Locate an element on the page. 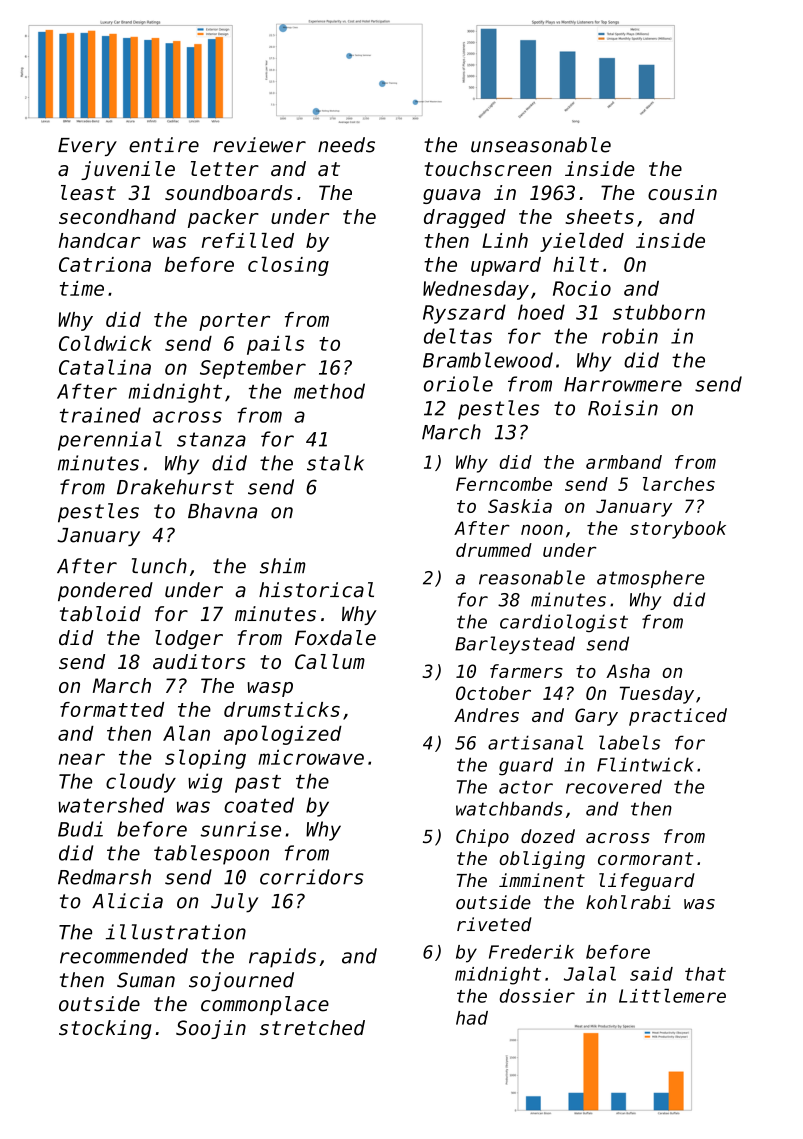 The height and width of the image is (1139, 803). riveted is located at coordinates (494, 924).
